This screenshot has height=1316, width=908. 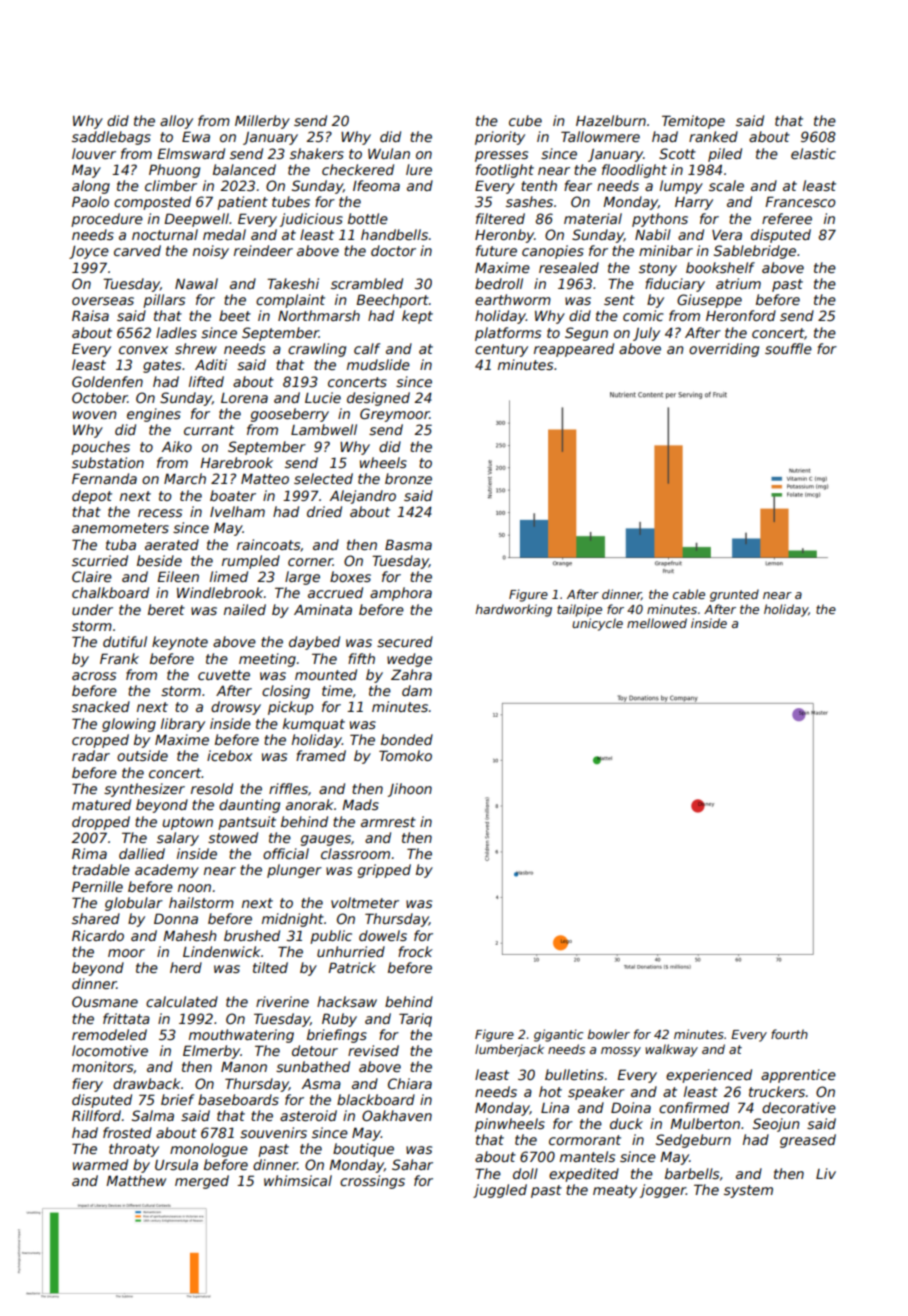 I want to click on merged, so click(x=202, y=1182).
